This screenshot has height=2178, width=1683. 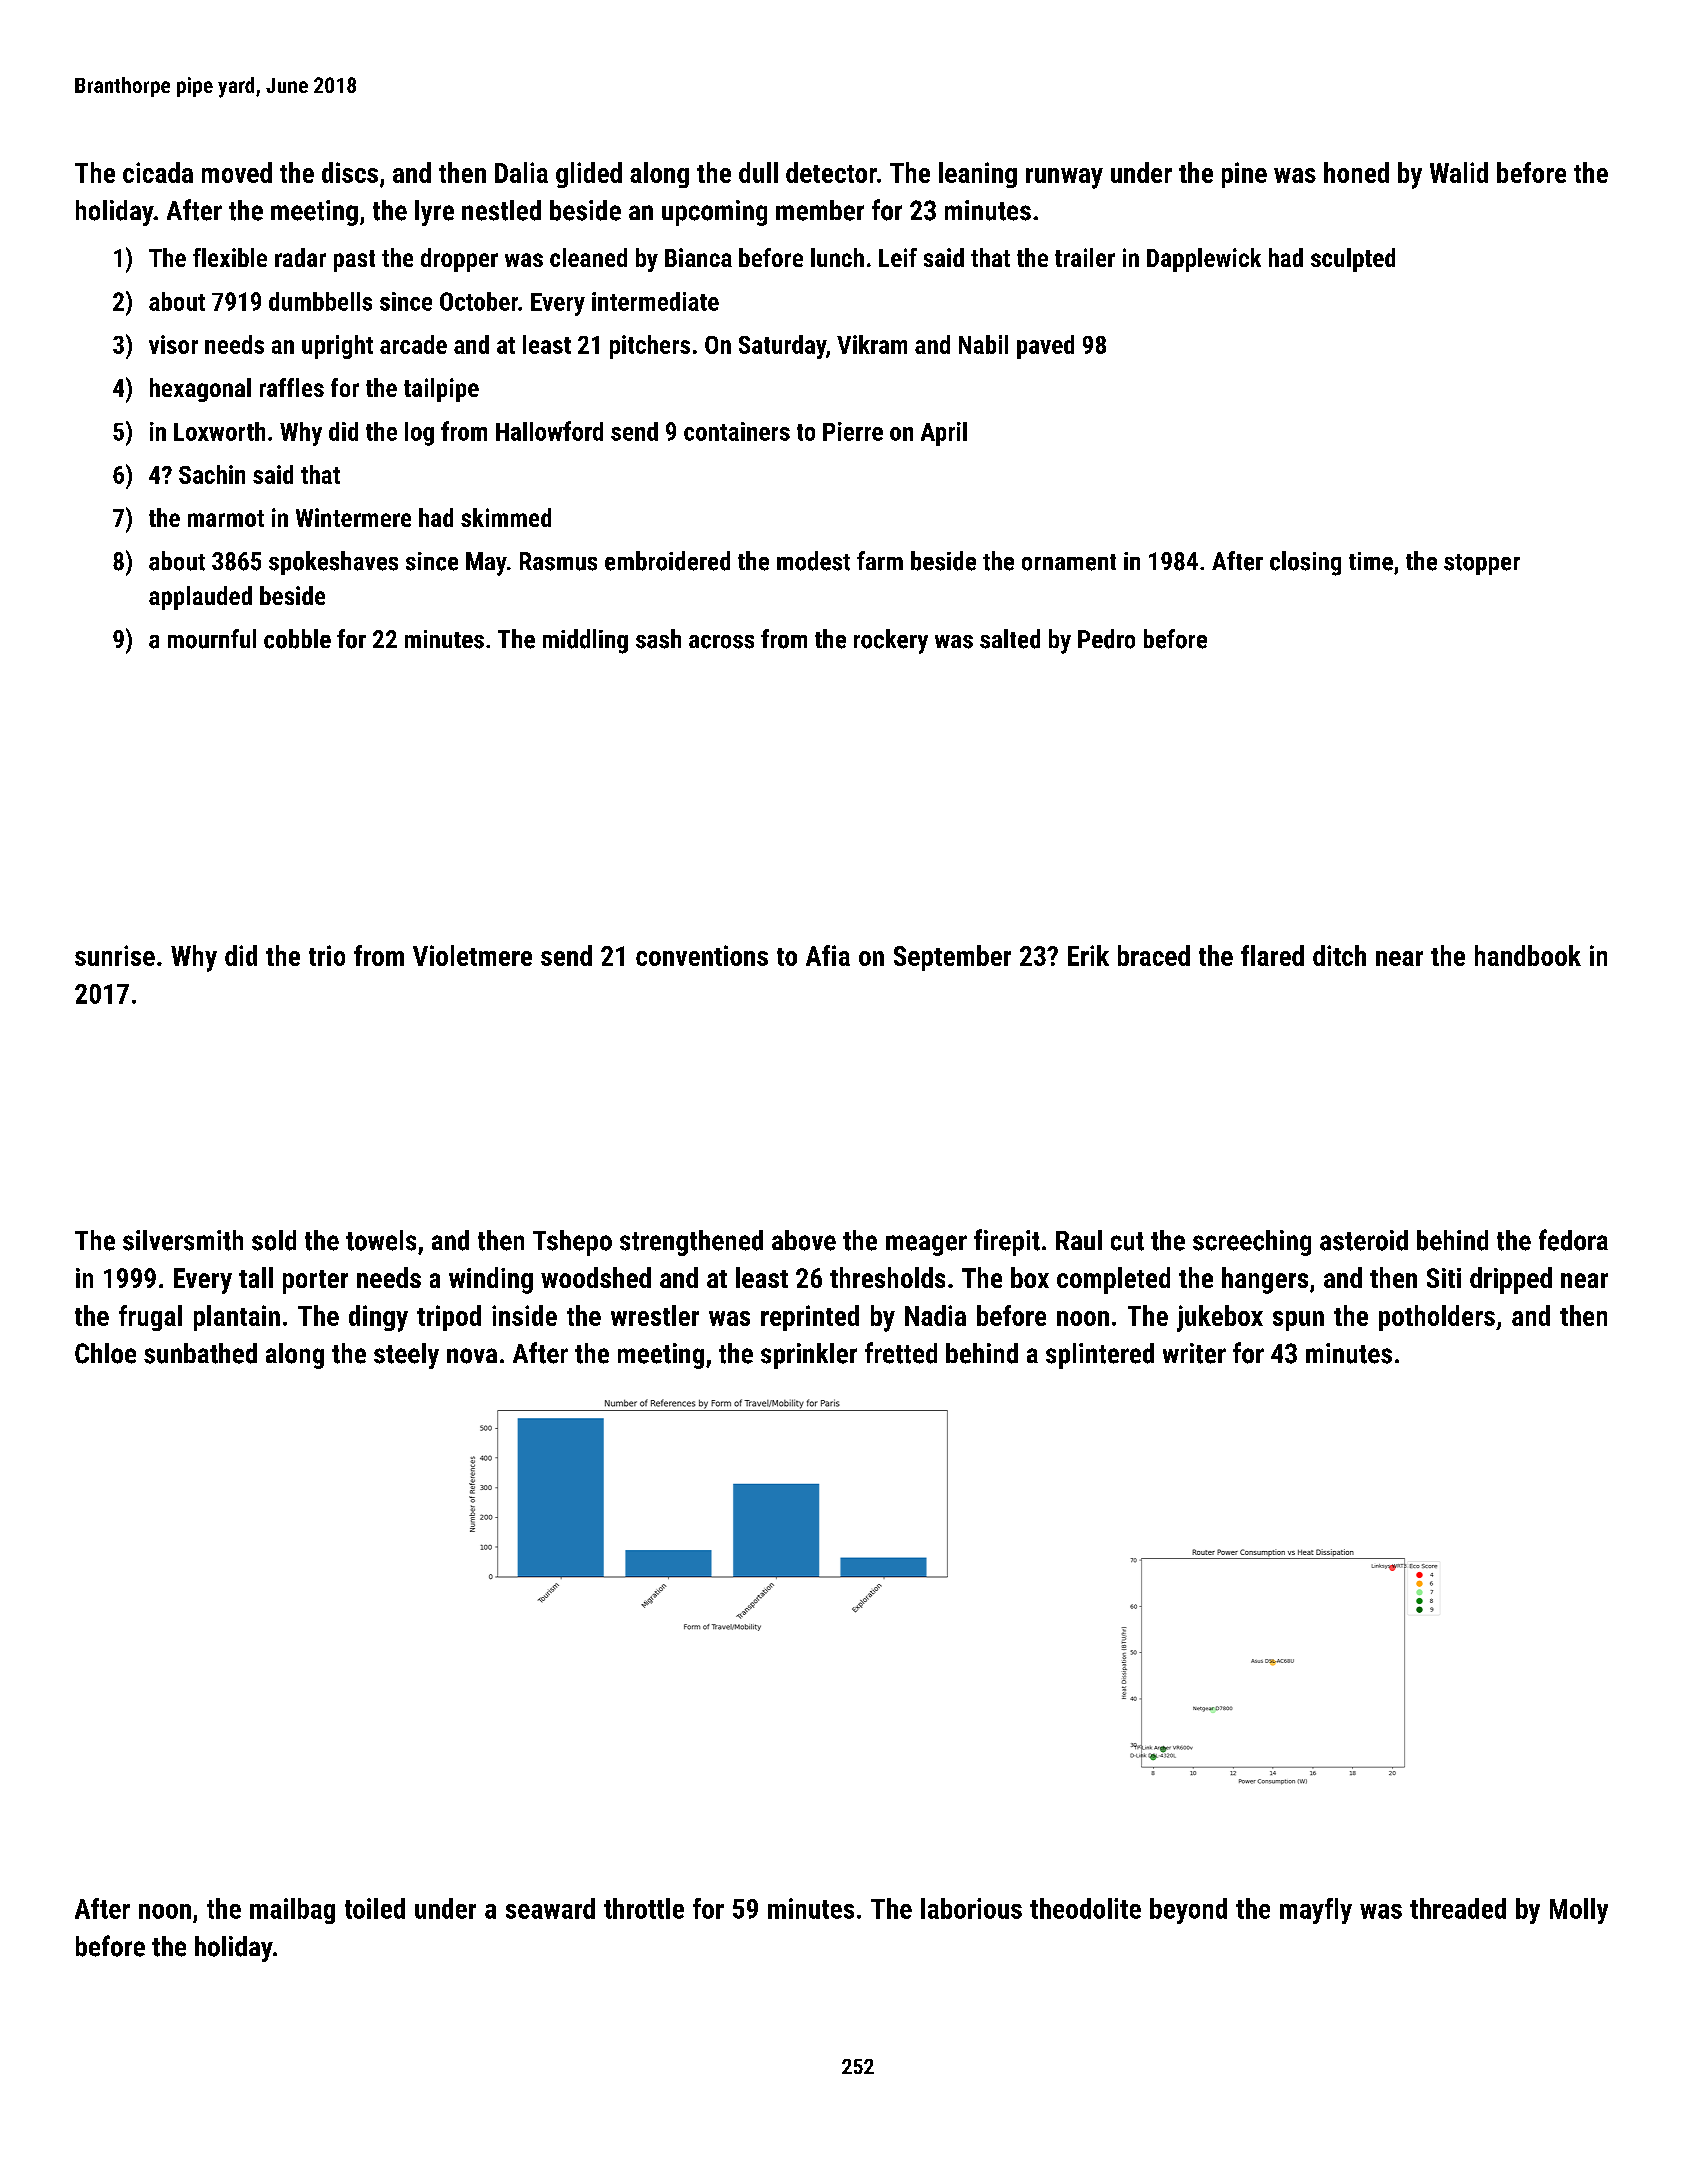 What do you see at coordinates (644, 1908) in the screenshot?
I see `throttle` at bounding box center [644, 1908].
